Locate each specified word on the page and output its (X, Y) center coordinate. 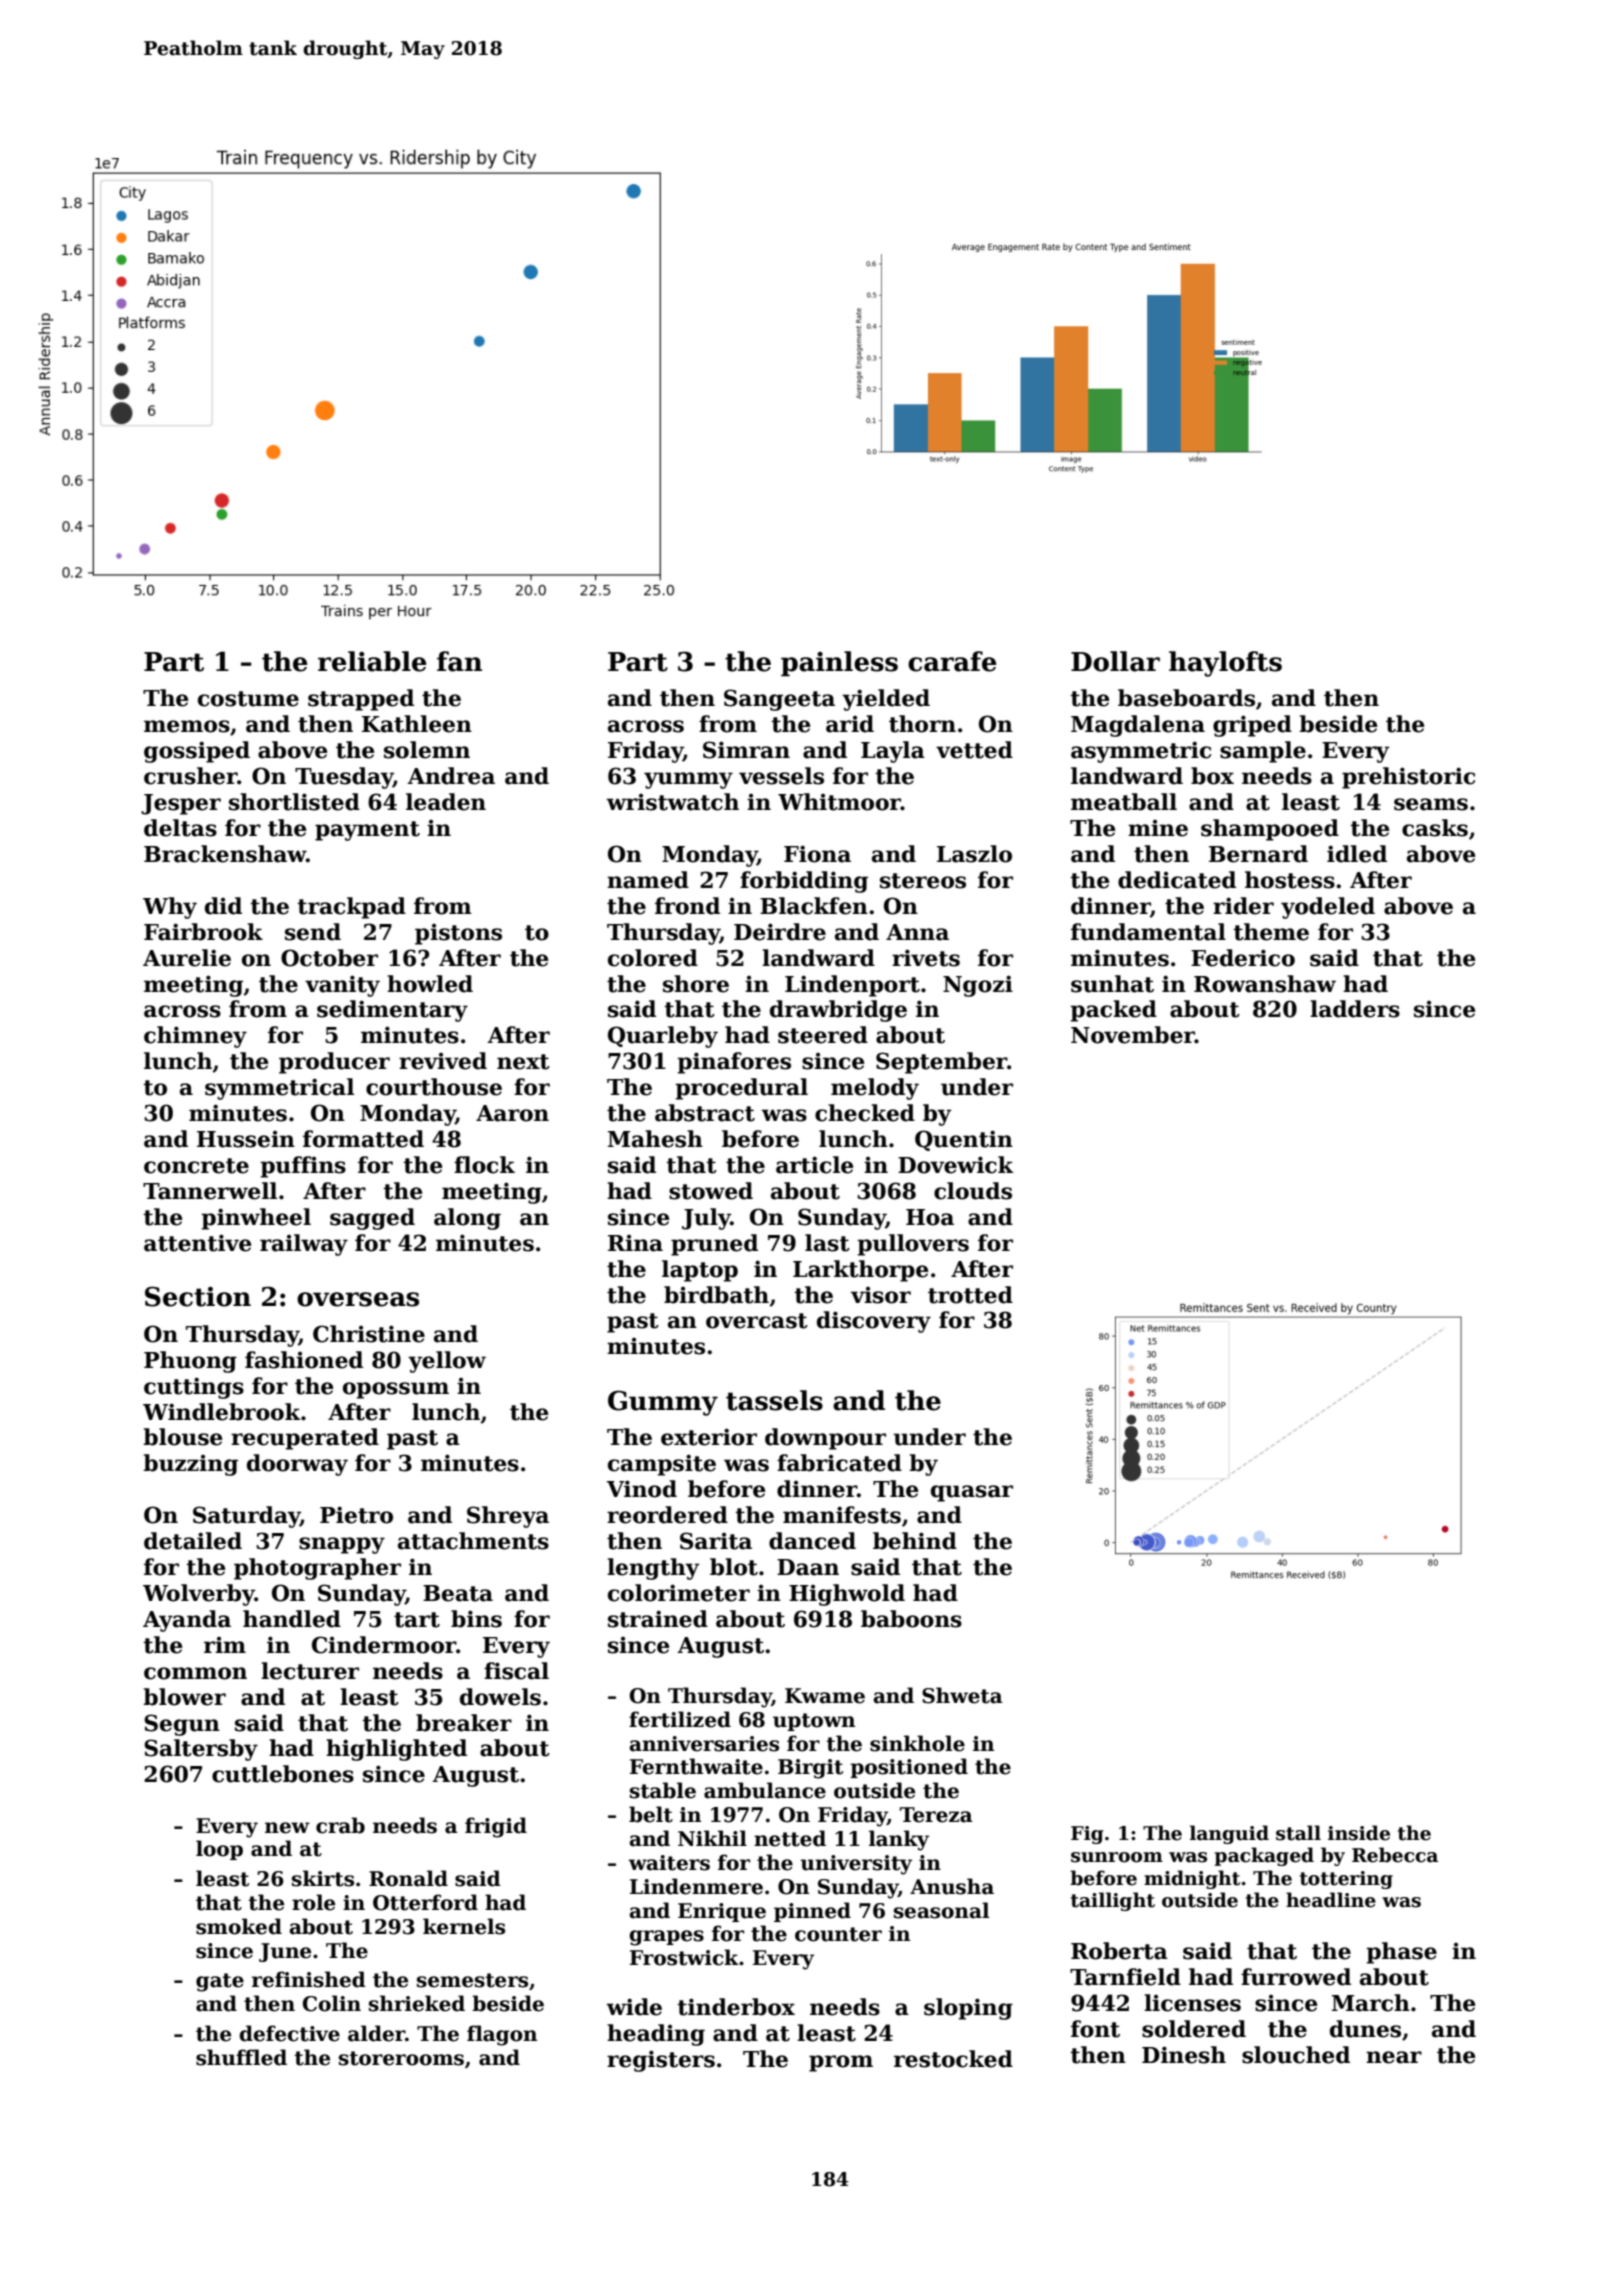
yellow (447, 1362)
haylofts (1225, 664)
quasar (972, 1493)
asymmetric (1141, 752)
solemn (427, 750)
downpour (825, 1439)
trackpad (351, 908)
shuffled (241, 2057)
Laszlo (974, 854)
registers (661, 2061)
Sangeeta (779, 700)
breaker (464, 1723)
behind (915, 1541)
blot (734, 1567)
